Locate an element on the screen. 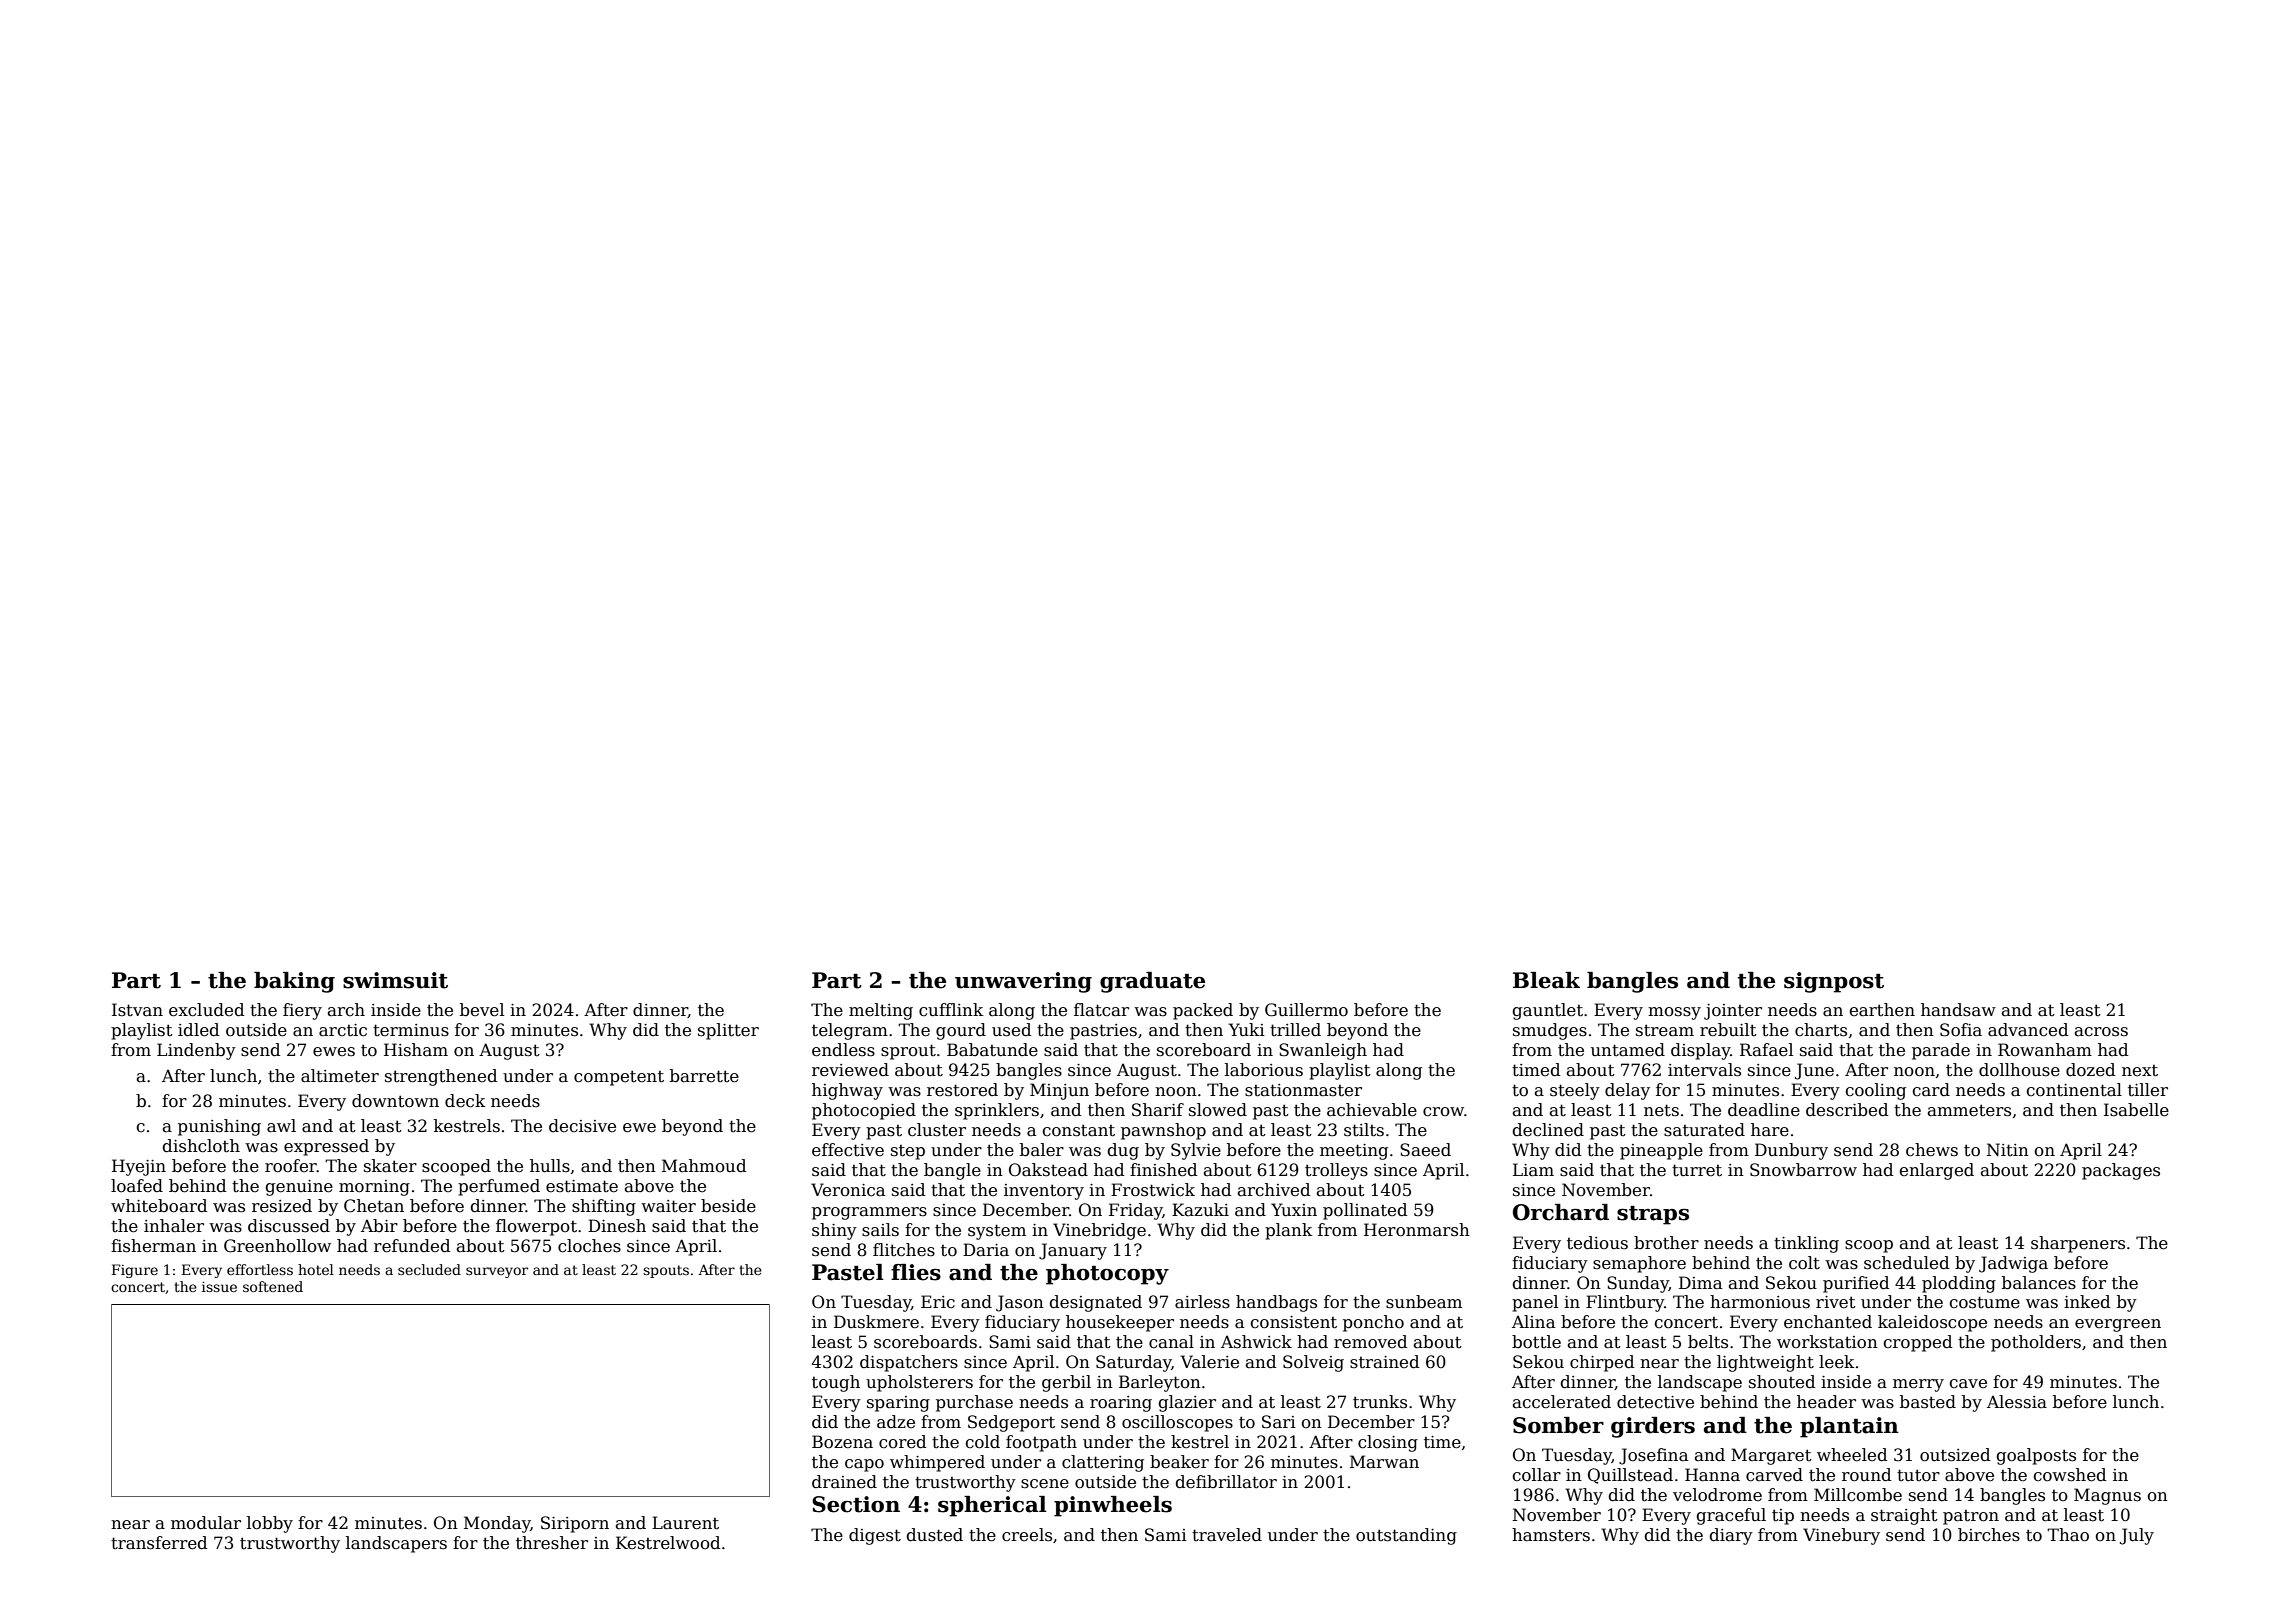  Dinesh is located at coordinates (617, 1226).
